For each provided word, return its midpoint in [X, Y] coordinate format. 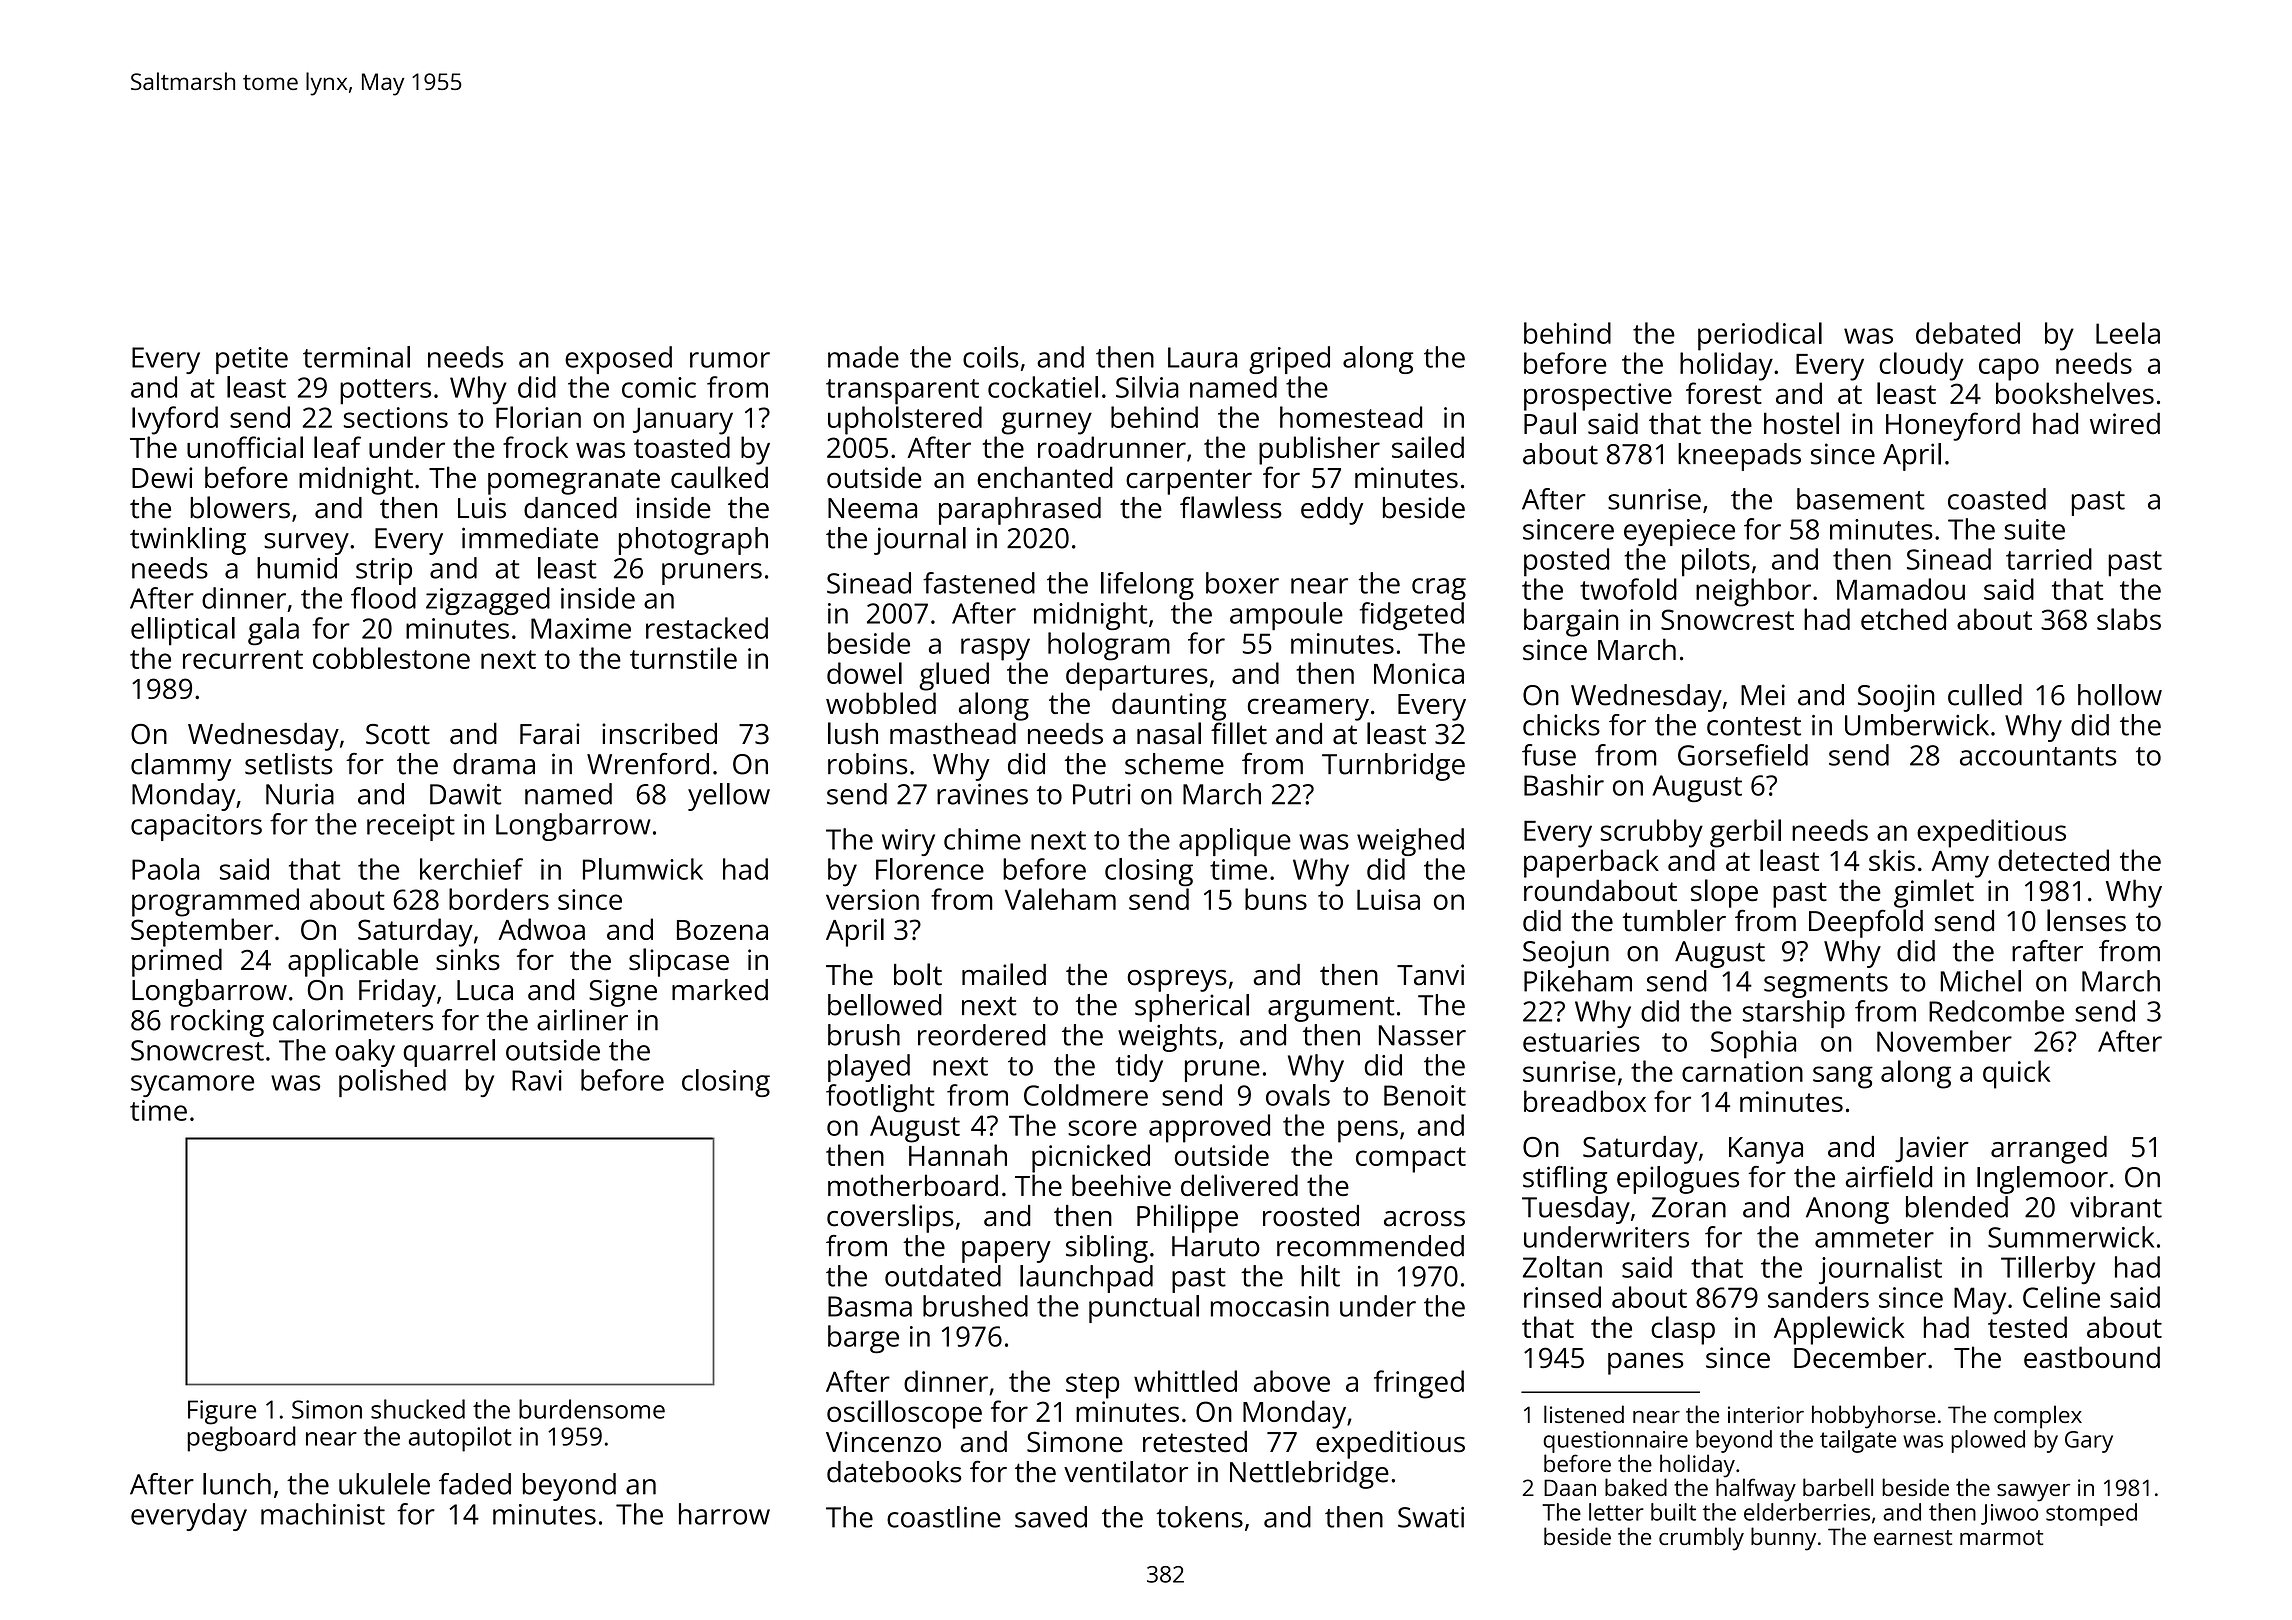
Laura [1202, 357]
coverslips [890, 1218]
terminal [356, 357]
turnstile [683, 658]
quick [2016, 1074]
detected [2053, 860]
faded [475, 1484]
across [1424, 1219]
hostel [1801, 423]
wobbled [881, 703]
